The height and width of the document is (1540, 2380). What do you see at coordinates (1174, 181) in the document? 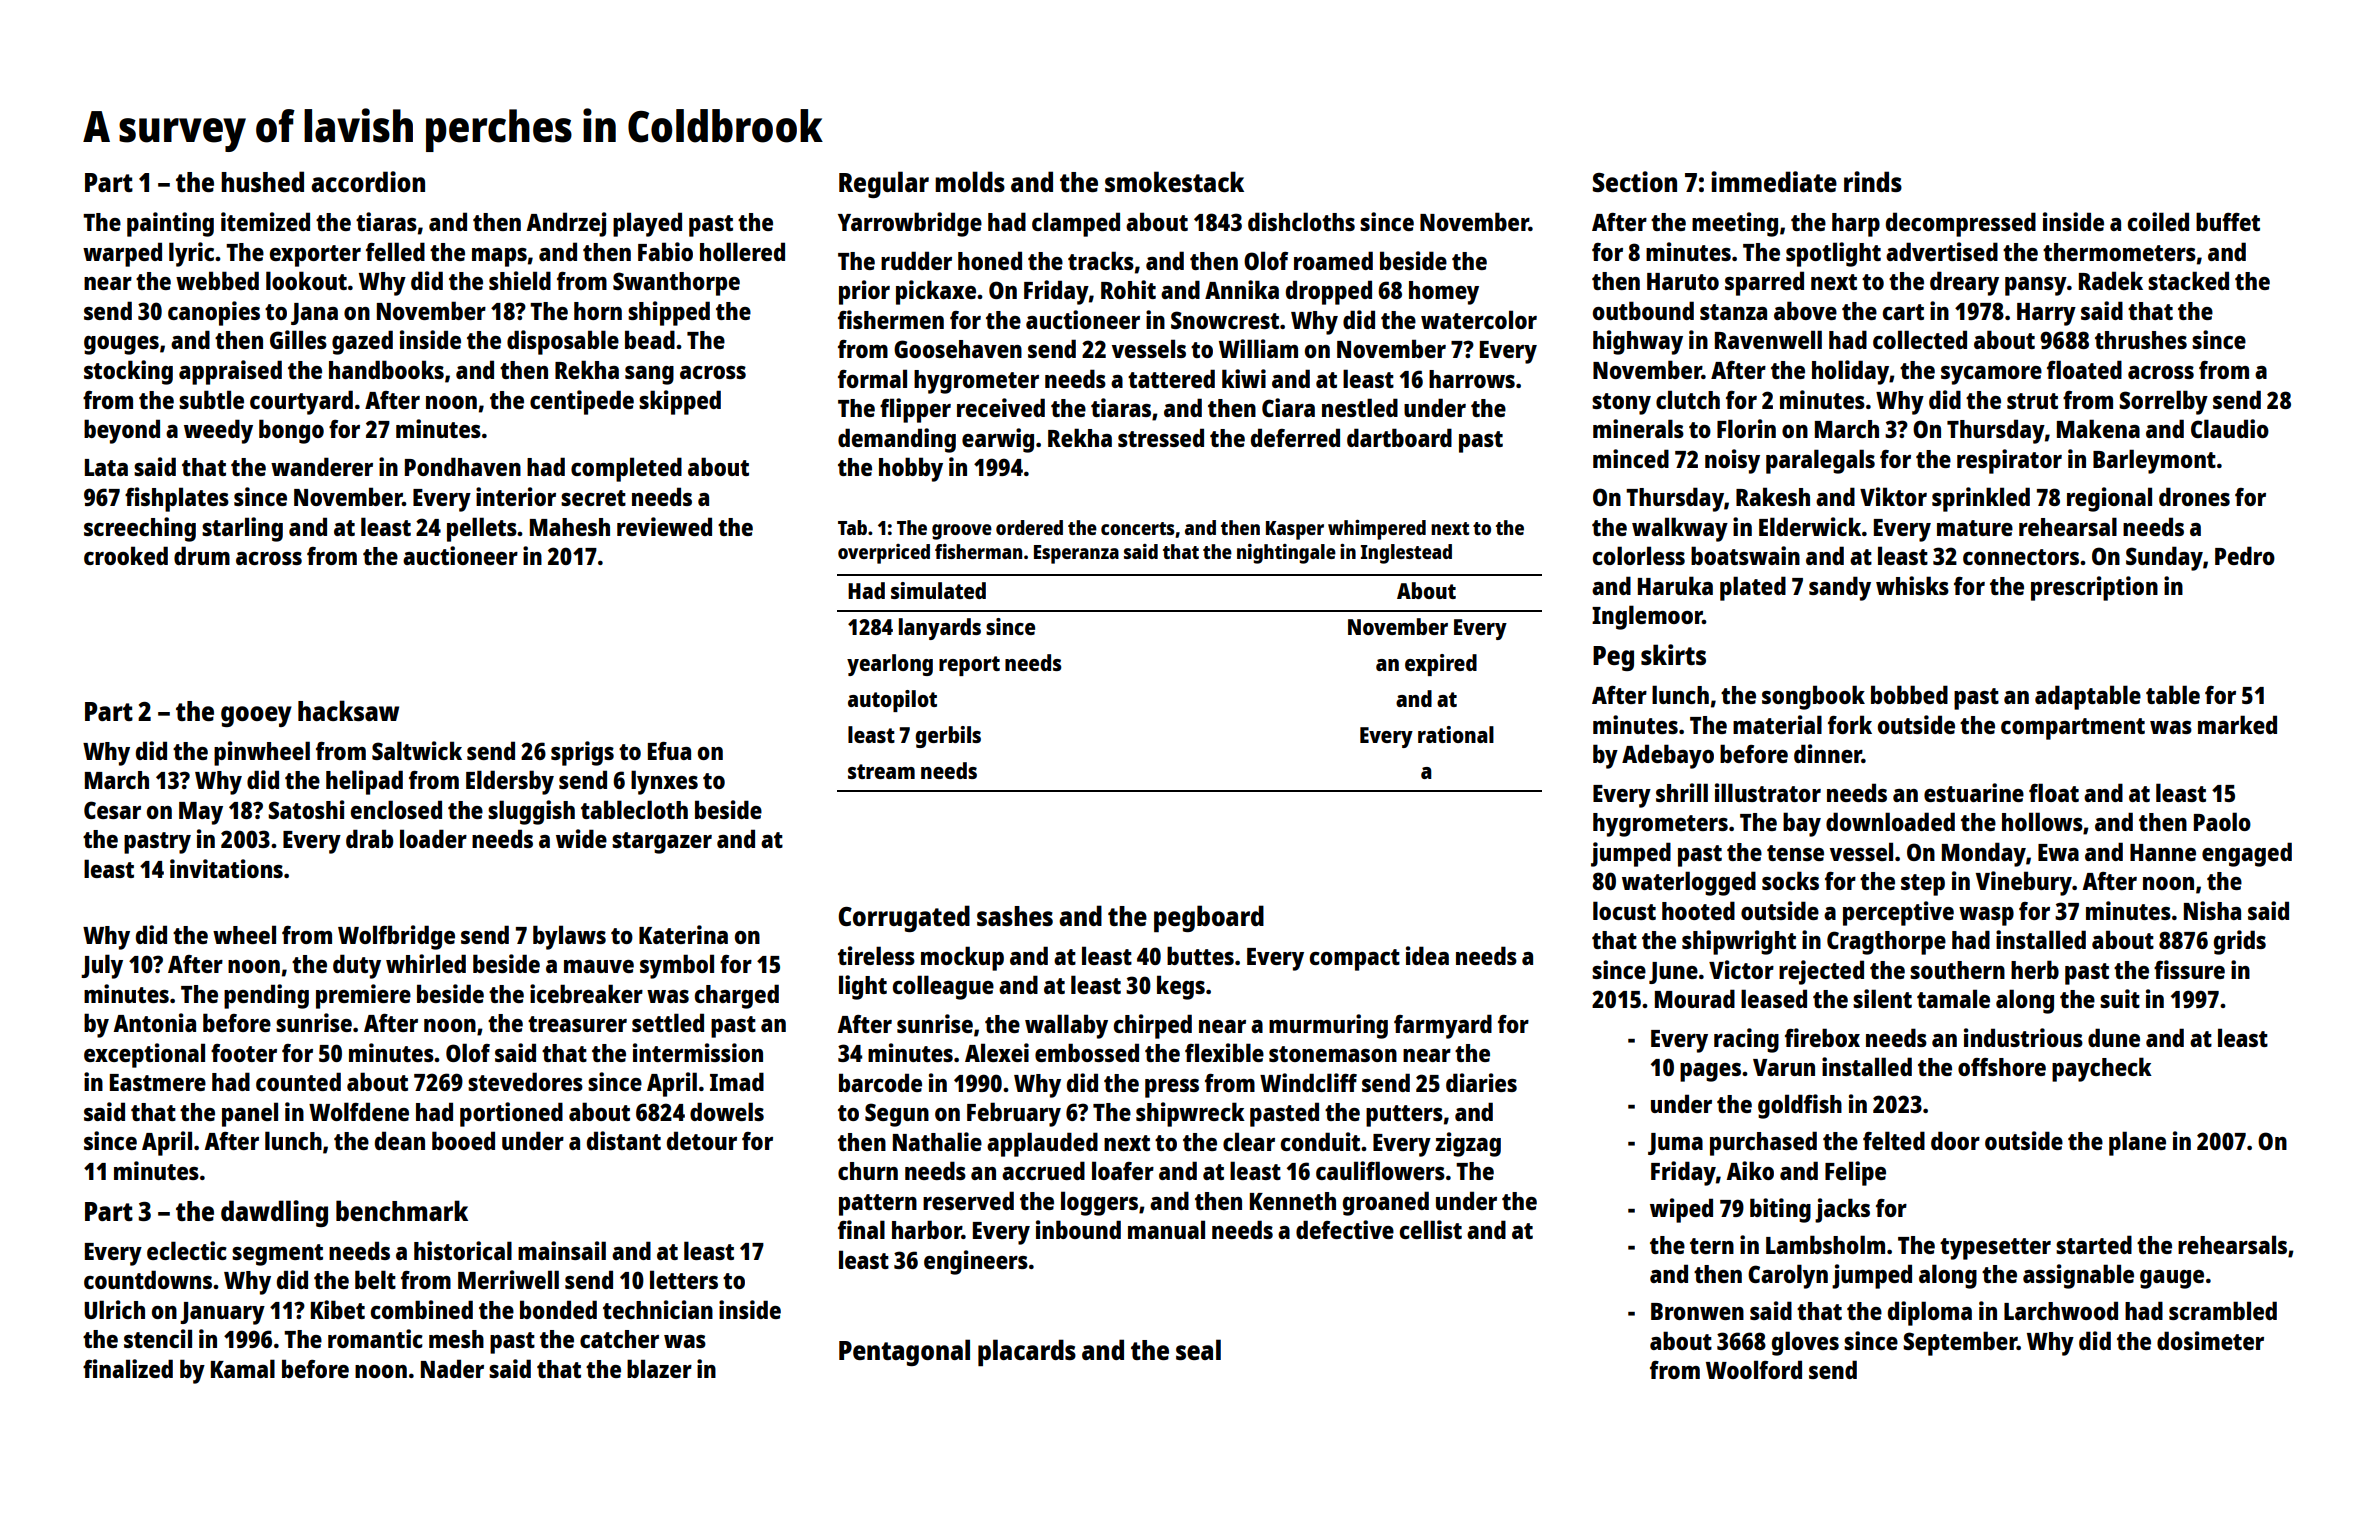
I see `smokestack` at bounding box center [1174, 181].
